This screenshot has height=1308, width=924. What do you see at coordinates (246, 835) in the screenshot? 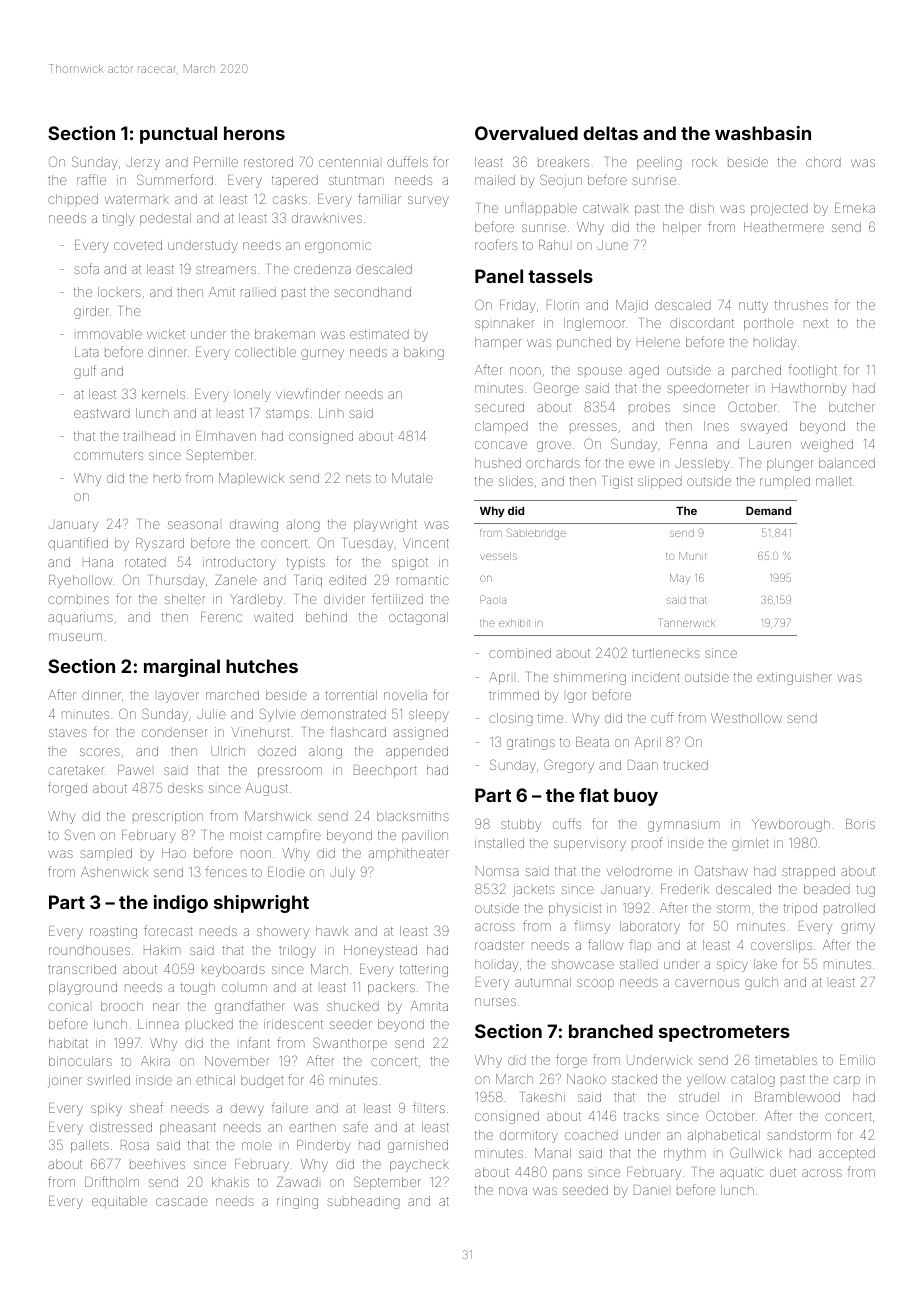
I see `moist` at bounding box center [246, 835].
